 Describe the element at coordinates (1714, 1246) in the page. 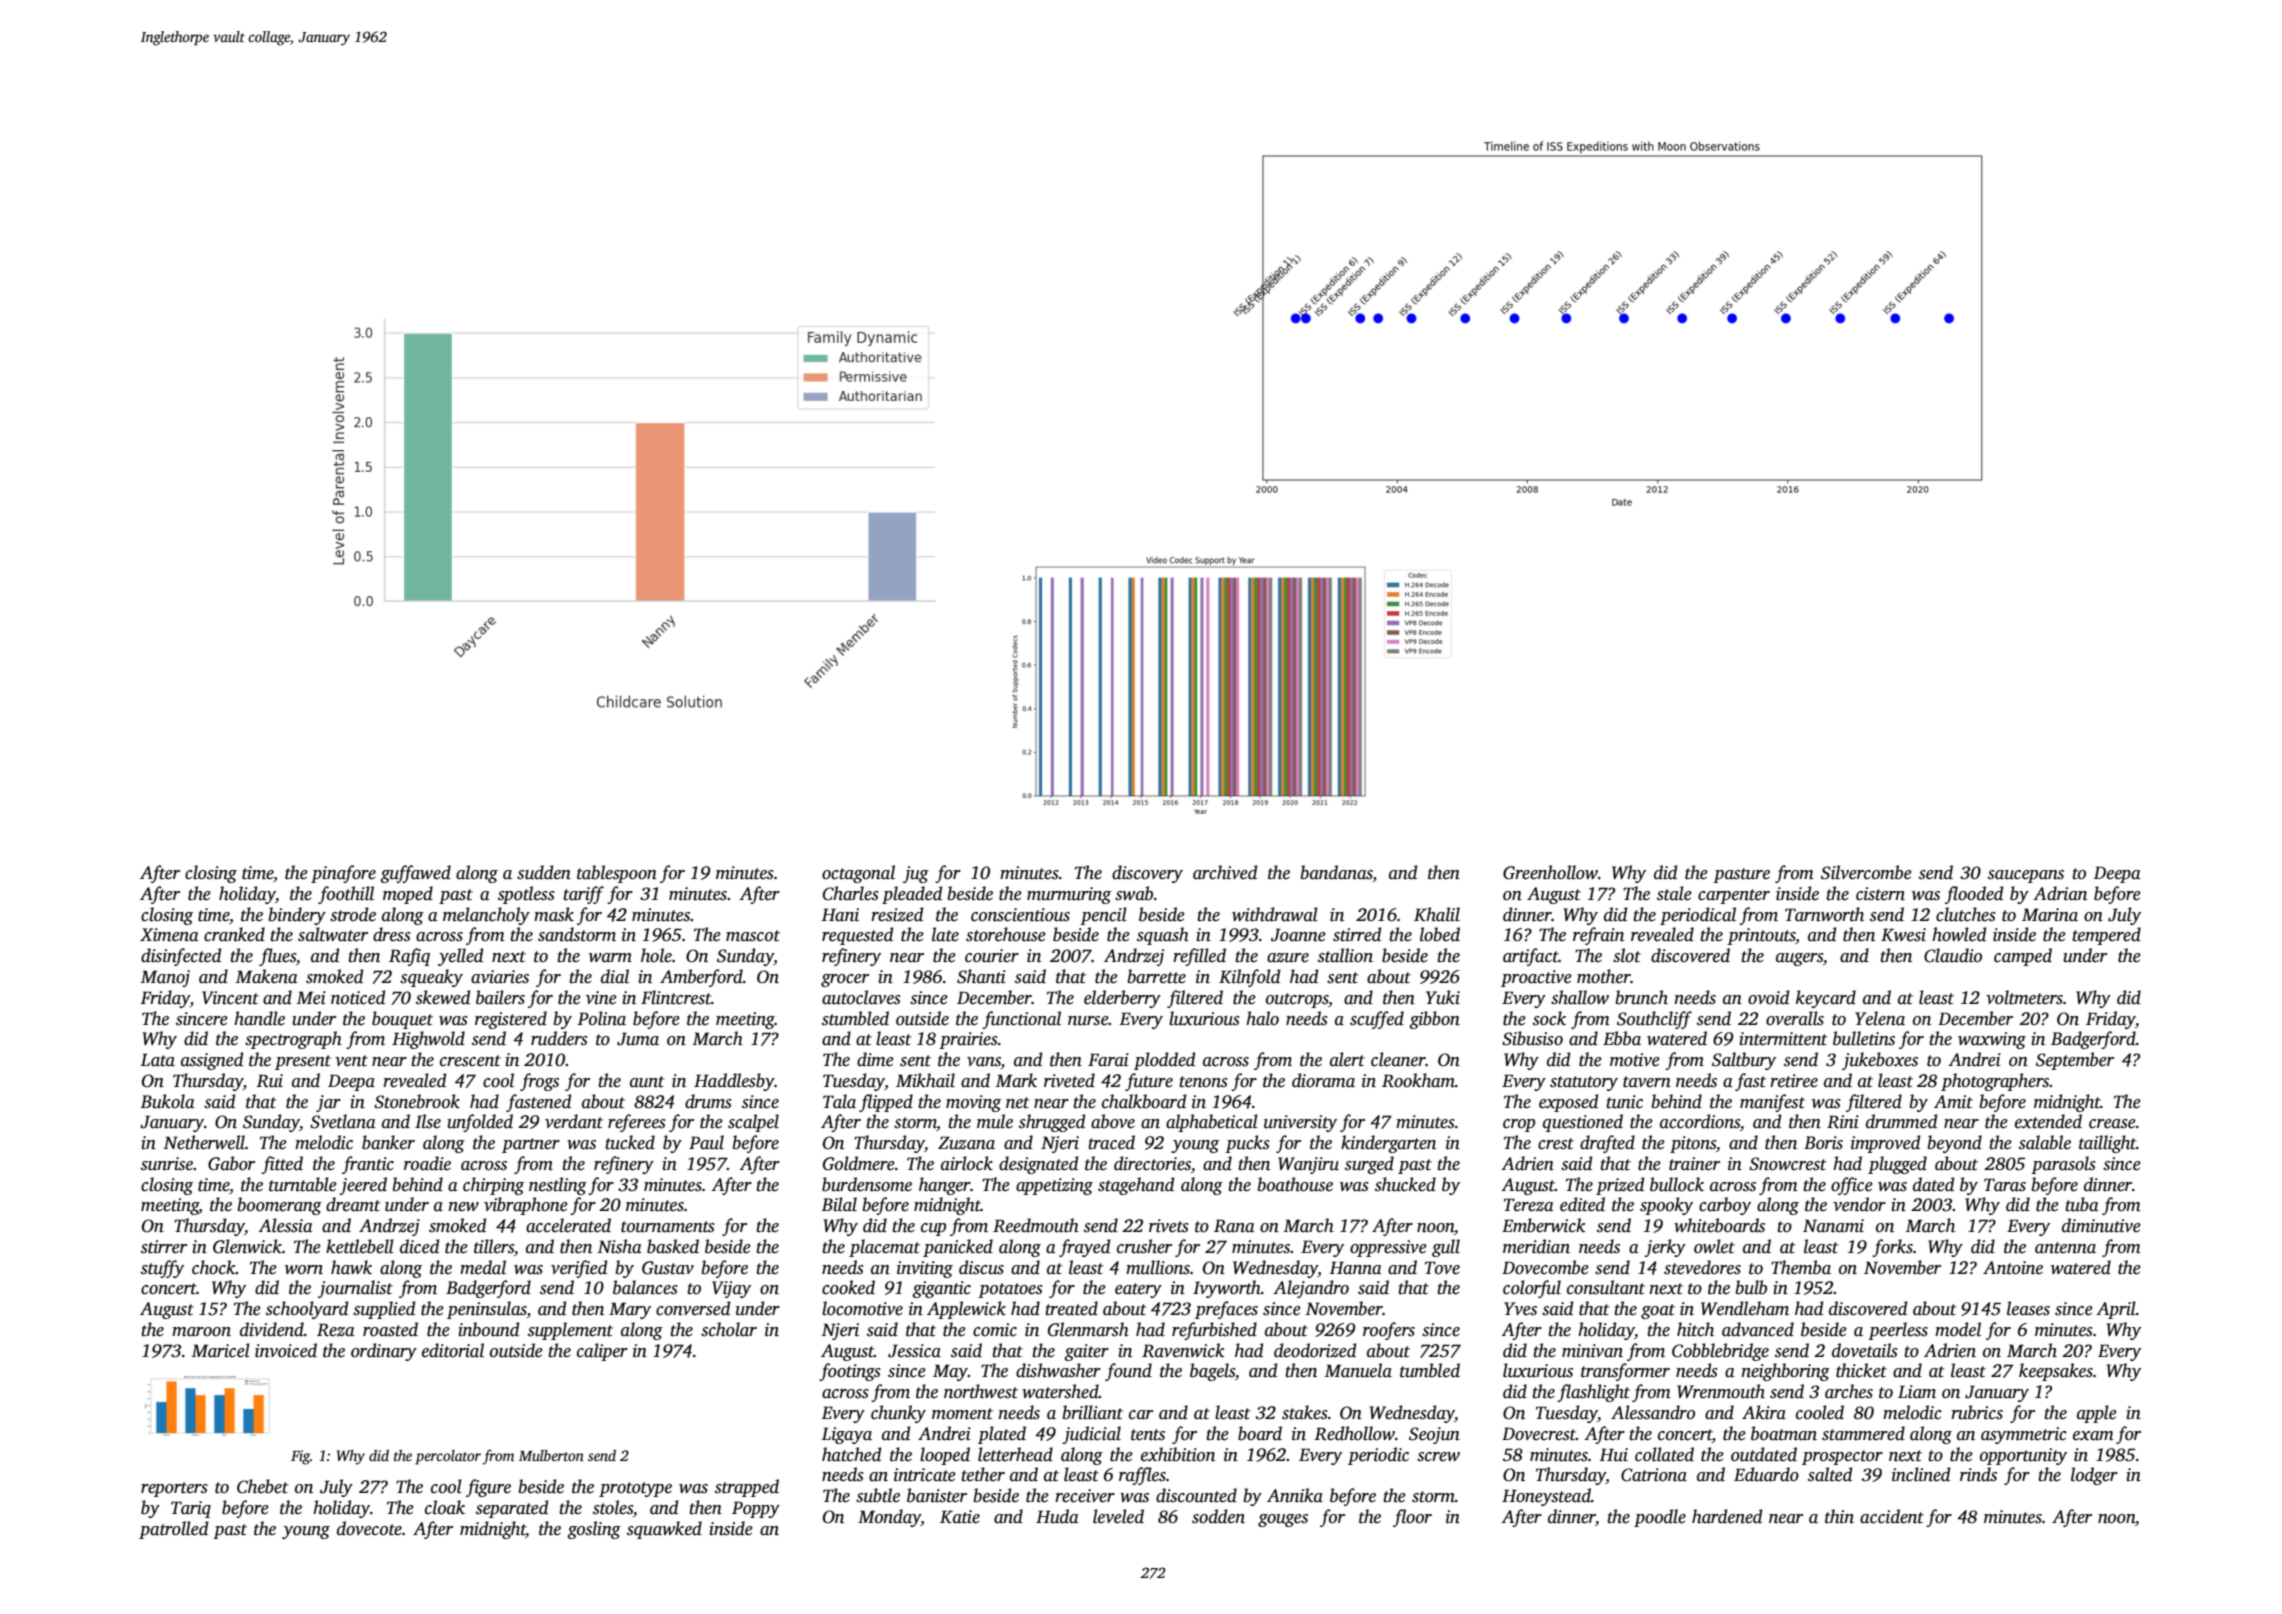

I see `owlet` at that location.
